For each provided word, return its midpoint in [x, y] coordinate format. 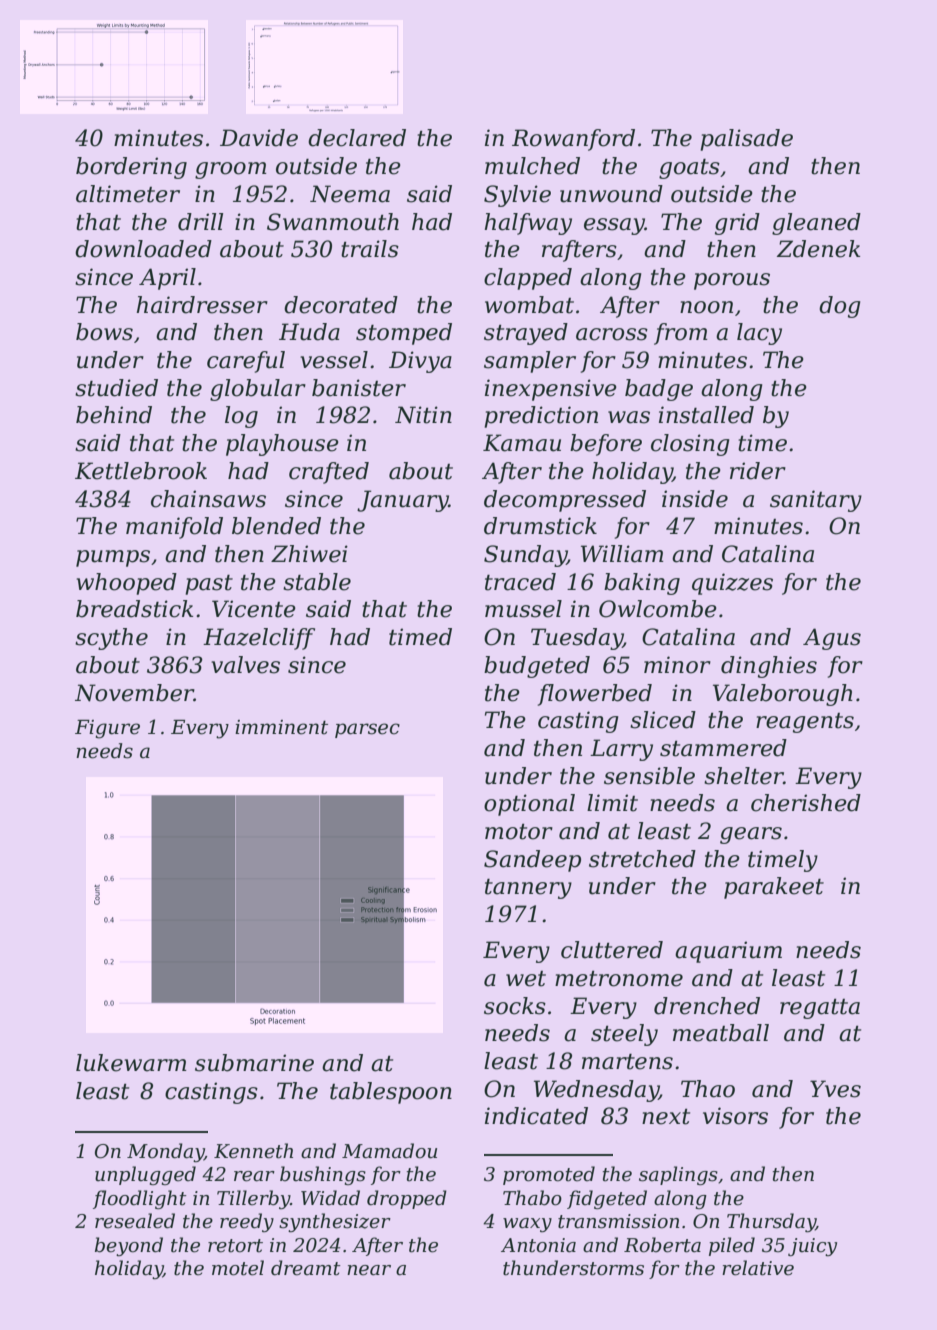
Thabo [532, 1198]
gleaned [816, 224]
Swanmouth [333, 222]
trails [370, 249]
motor [519, 832]
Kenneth [253, 1151]
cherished [806, 803]
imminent [281, 727]
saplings [678, 1175]
